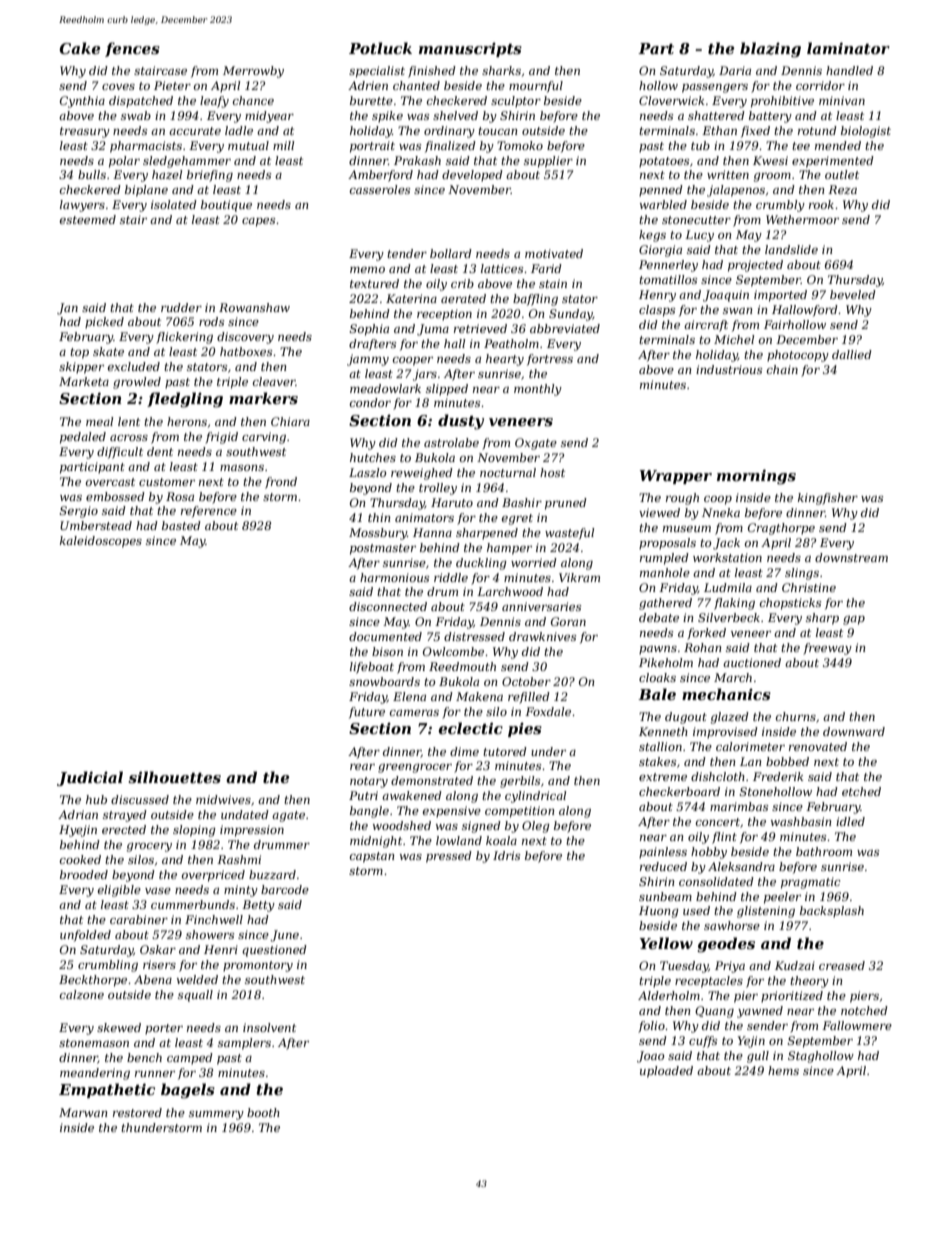 This screenshot has height=1233, width=952. Describe the element at coordinates (729, 369) in the screenshot. I see `industrious` at that location.
